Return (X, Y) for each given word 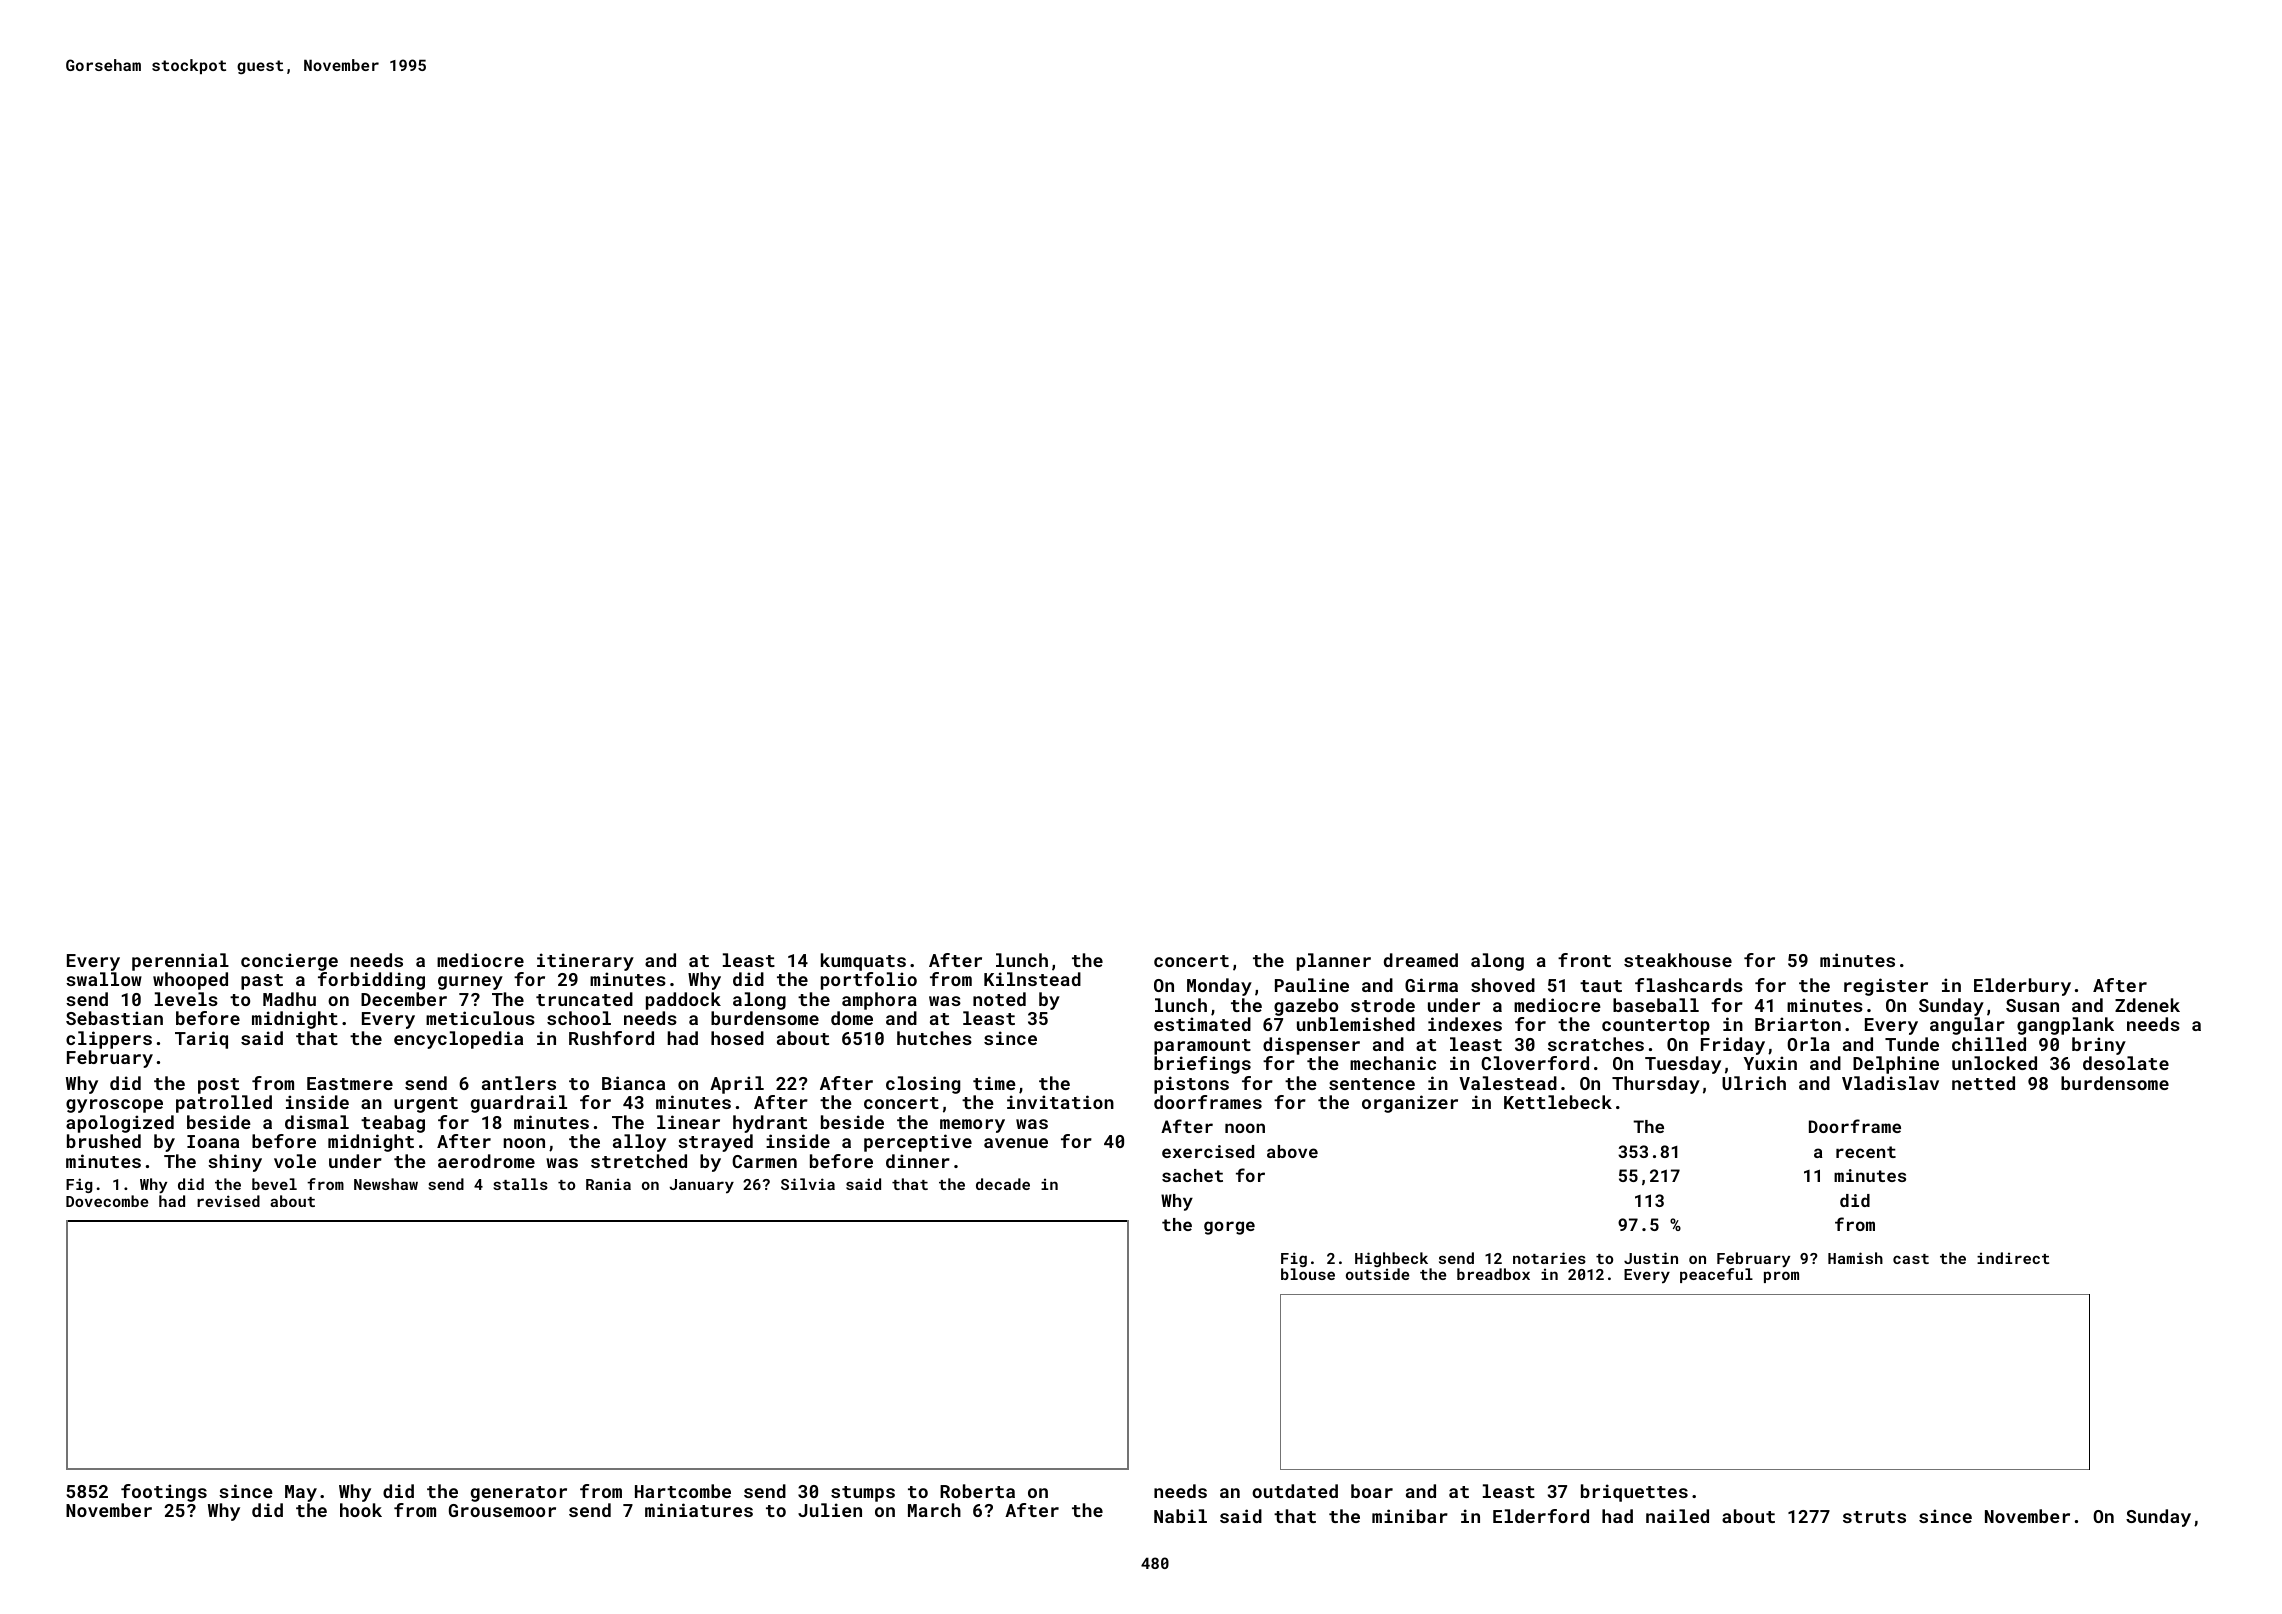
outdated (1295, 1491)
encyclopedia (458, 1040)
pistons (1191, 1085)
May (301, 1493)
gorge (1229, 1228)
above (1292, 1151)
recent (1866, 1152)
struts (1874, 1517)
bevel (274, 1184)
